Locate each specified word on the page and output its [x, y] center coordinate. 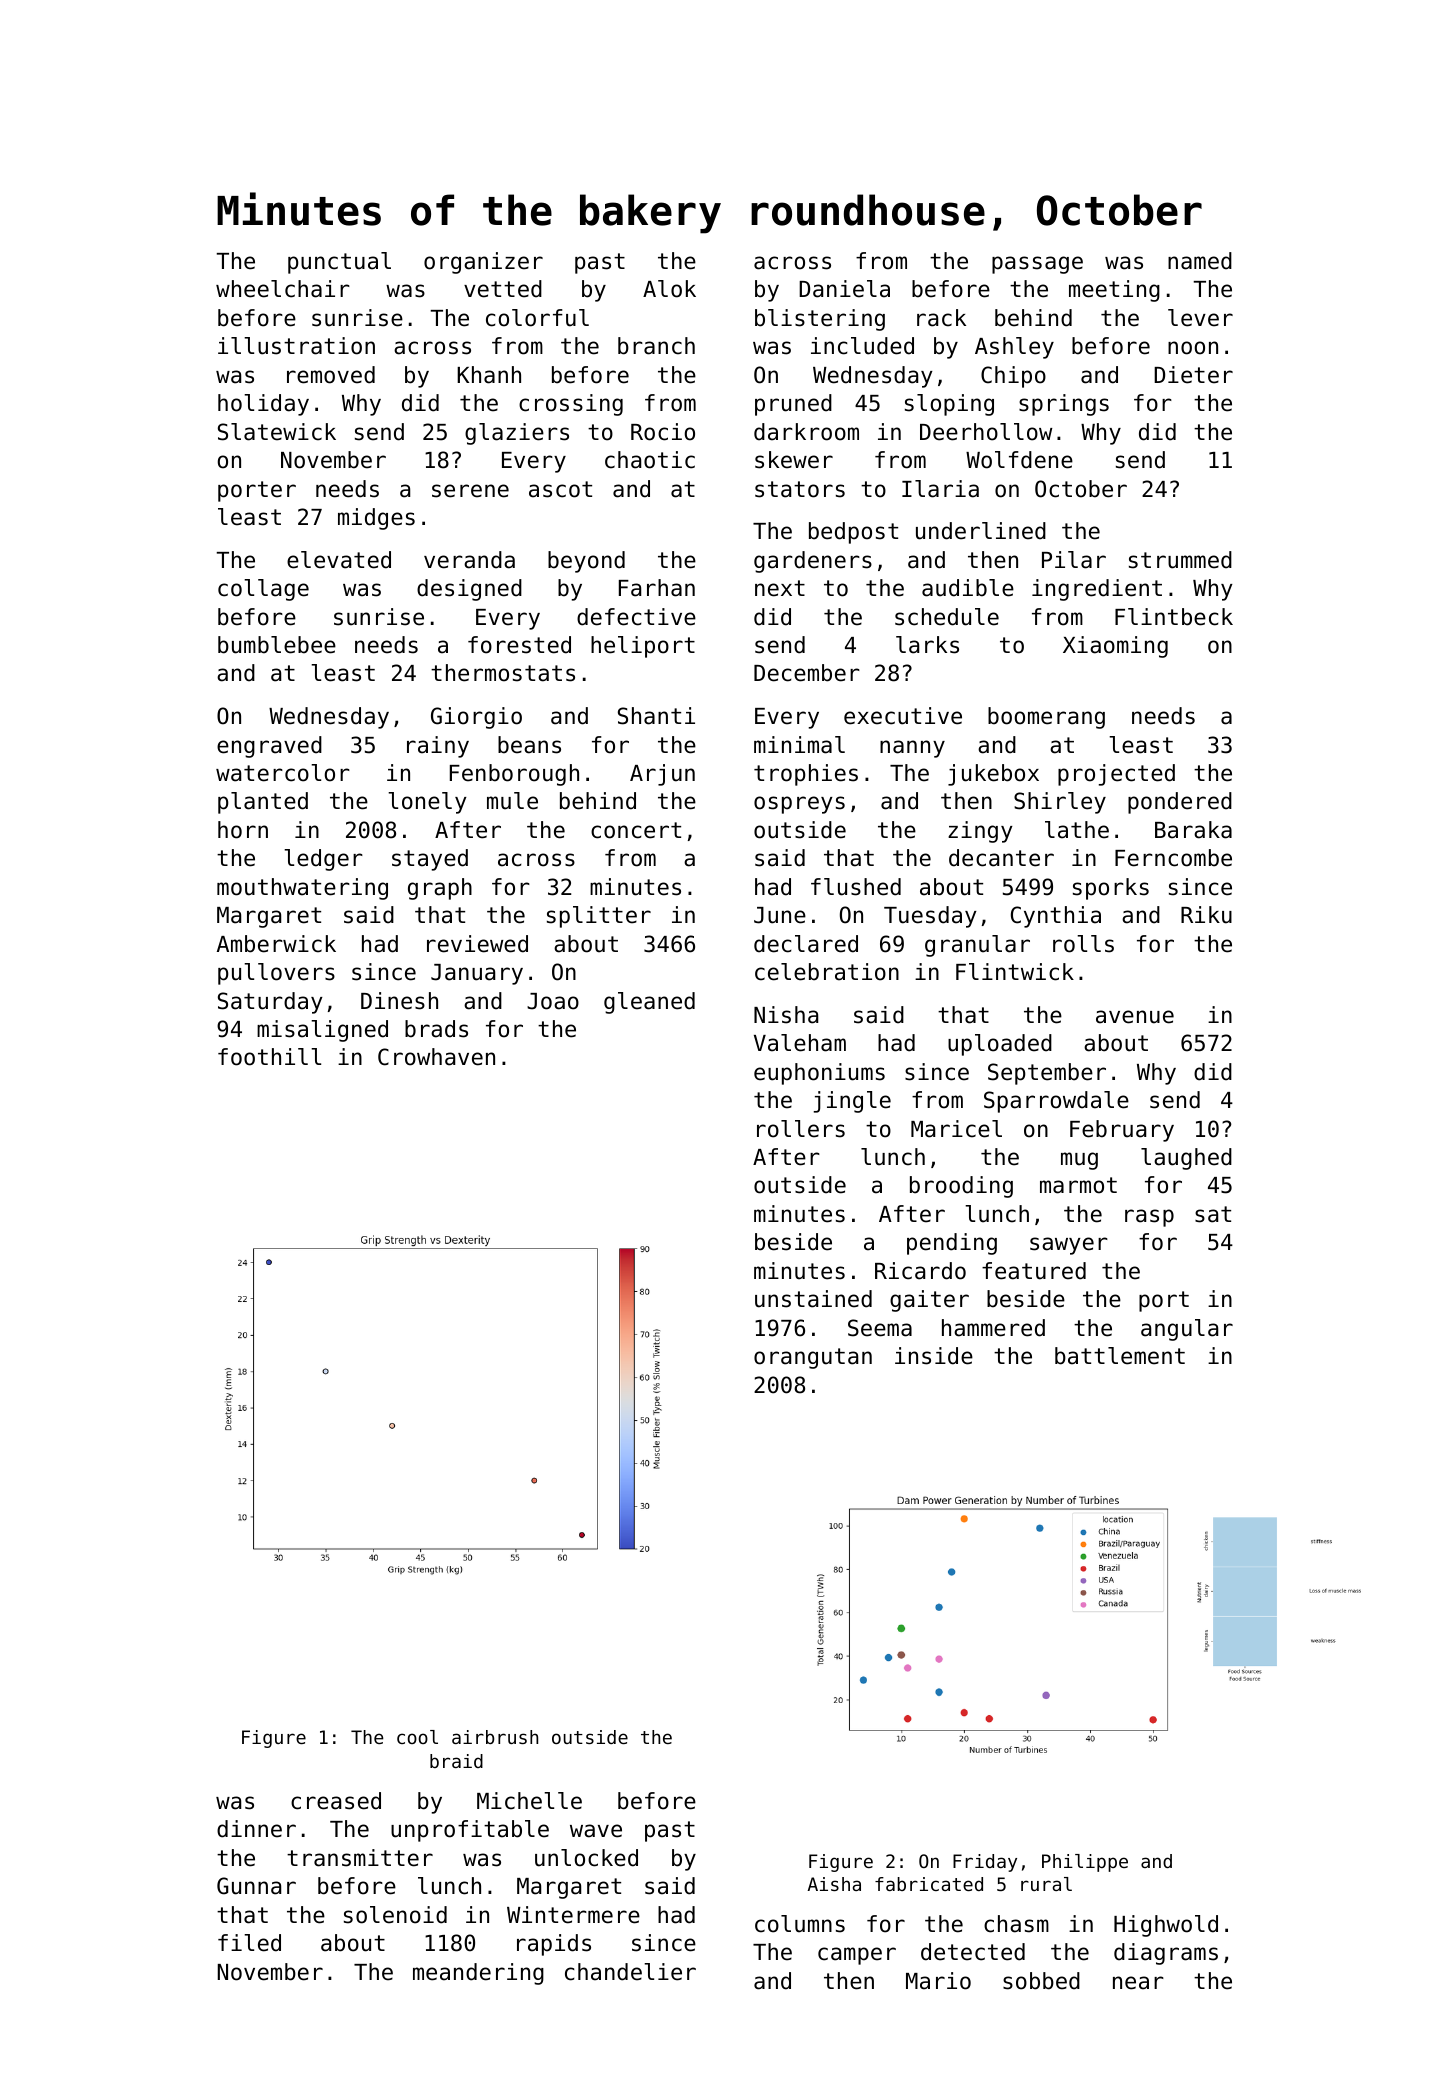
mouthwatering [302, 889]
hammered [993, 1328]
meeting [1114, 291]
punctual [339, 263]
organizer [483, 263]
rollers [801, 1129]
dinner [256, 1829]
